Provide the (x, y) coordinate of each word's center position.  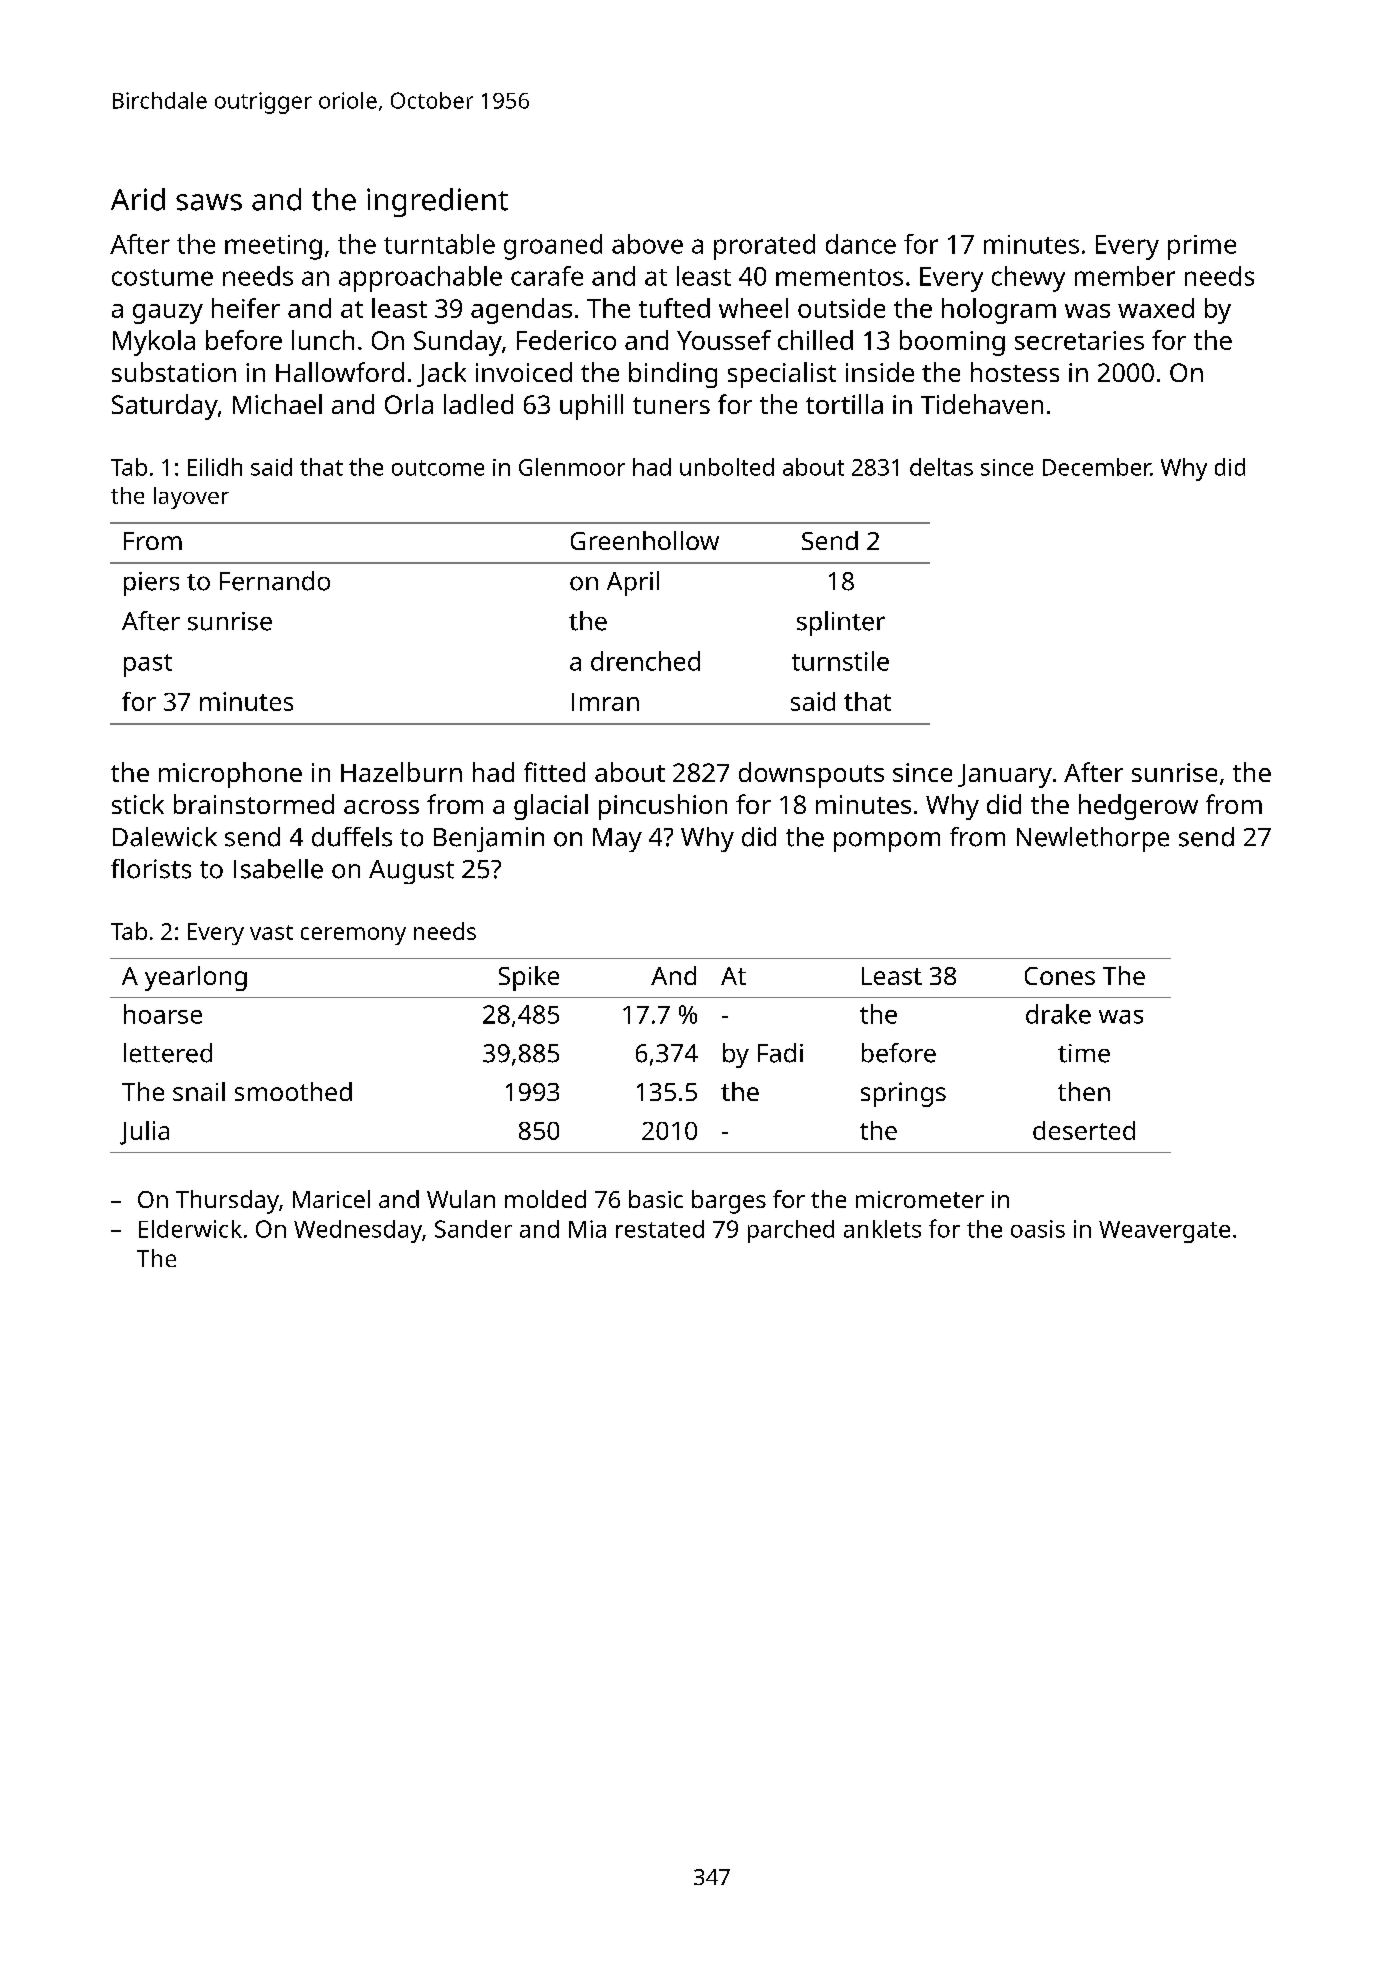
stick (138, 804)
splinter (841, 623)
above (647, 244)
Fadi (780, 1053)
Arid (138, 199)
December (1097, 467)
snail (199, 1091)
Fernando (275, 581)
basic (656, 1199)
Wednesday (358, 1231)
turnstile (840, 661)
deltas (941, 467)
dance (861, 244)
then (1084, 1091)
